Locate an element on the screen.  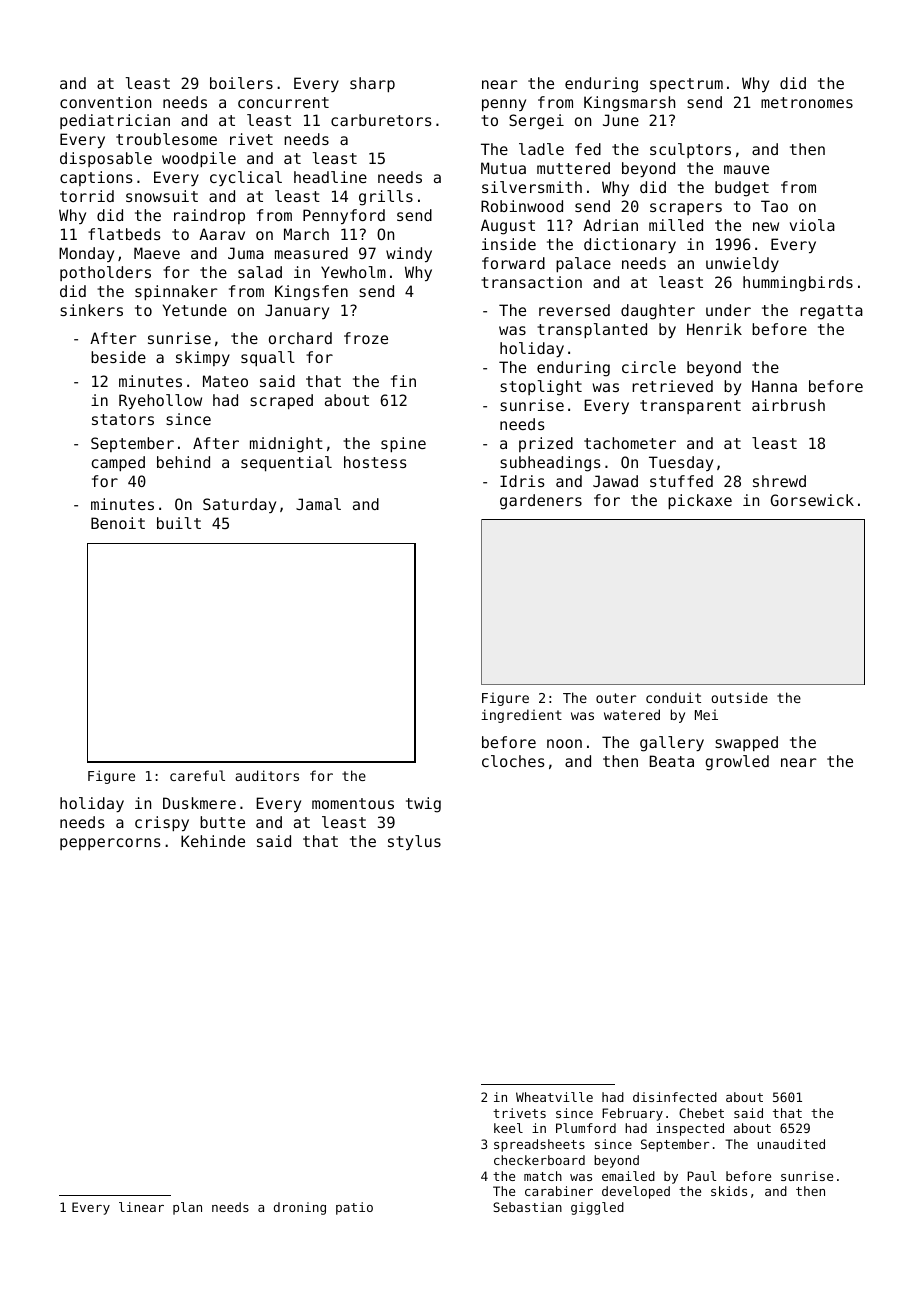
windy is located at coordinates (409, 254).
